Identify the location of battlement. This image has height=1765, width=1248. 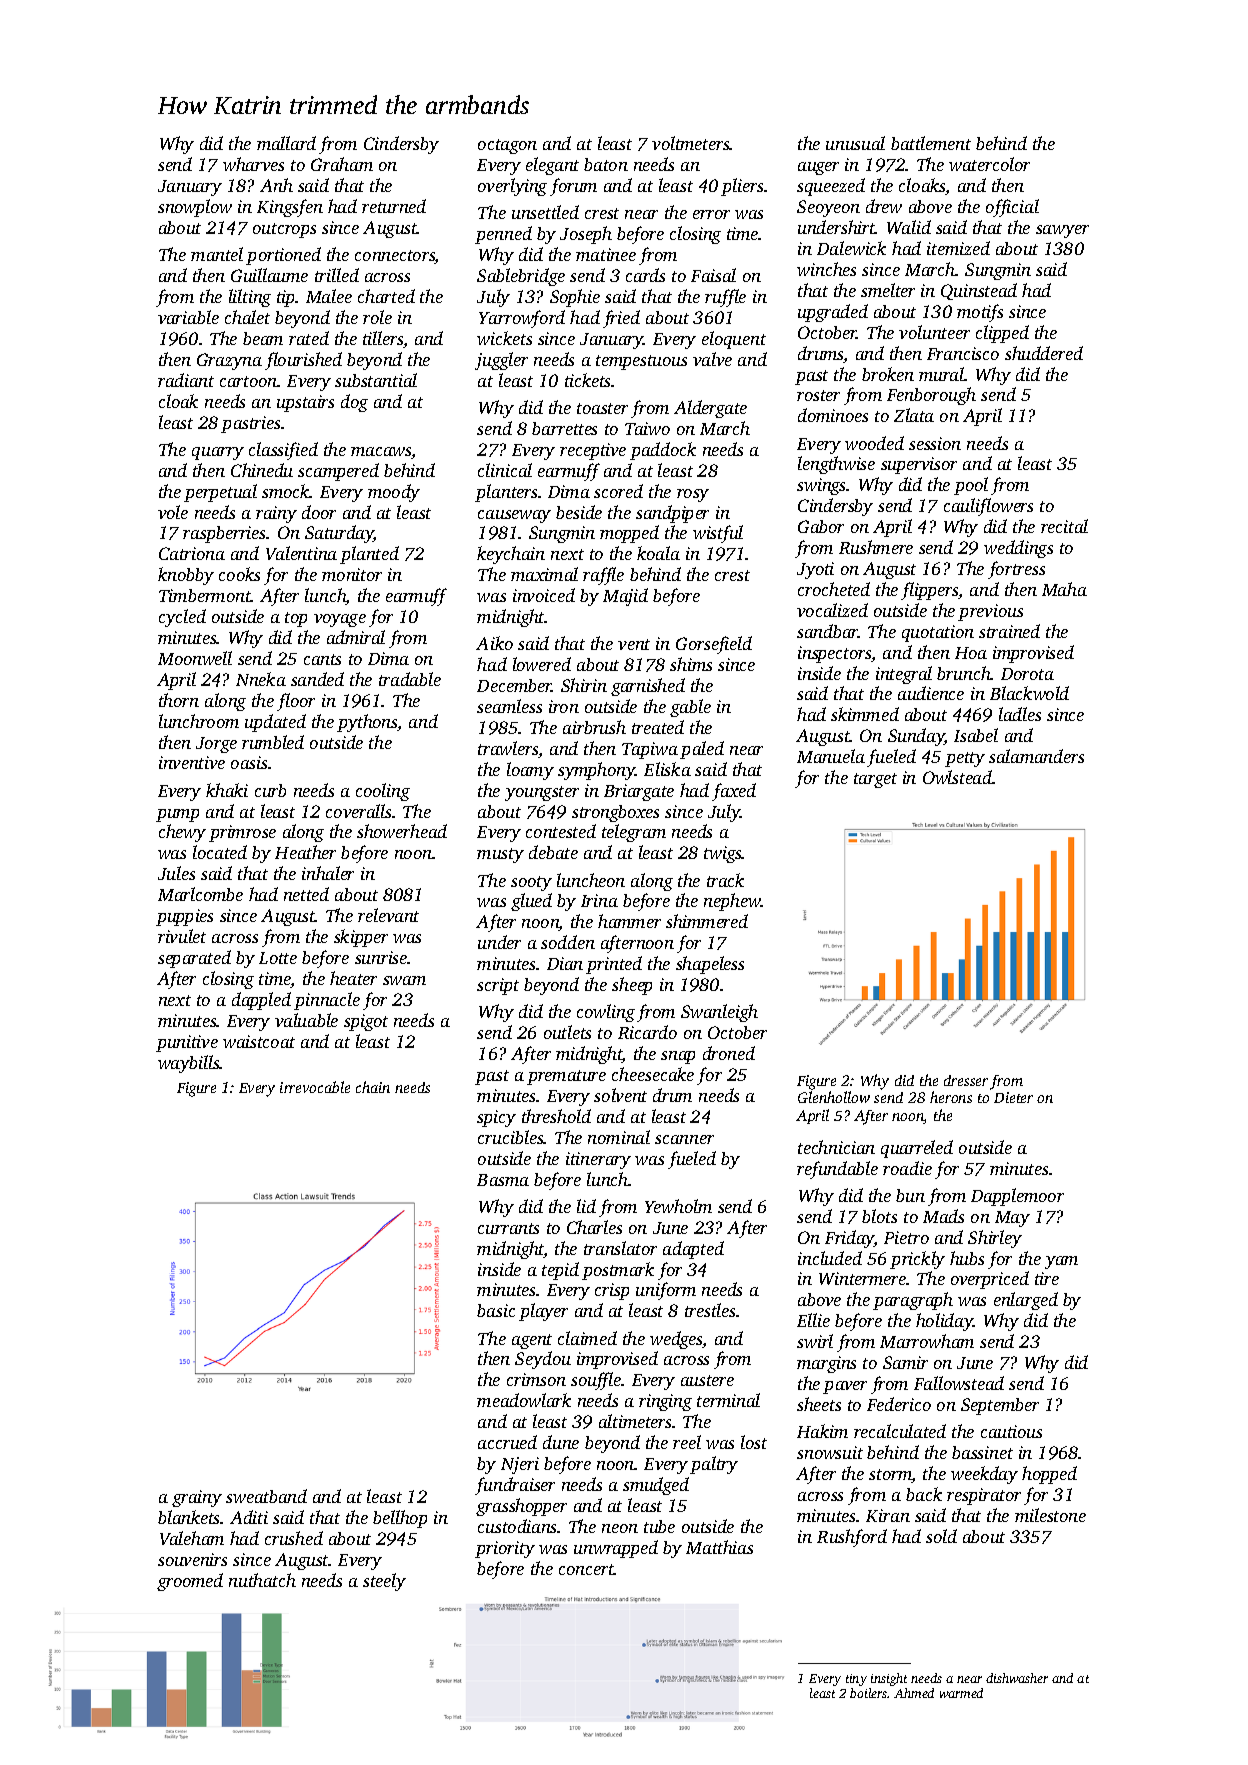
(931, 143).
